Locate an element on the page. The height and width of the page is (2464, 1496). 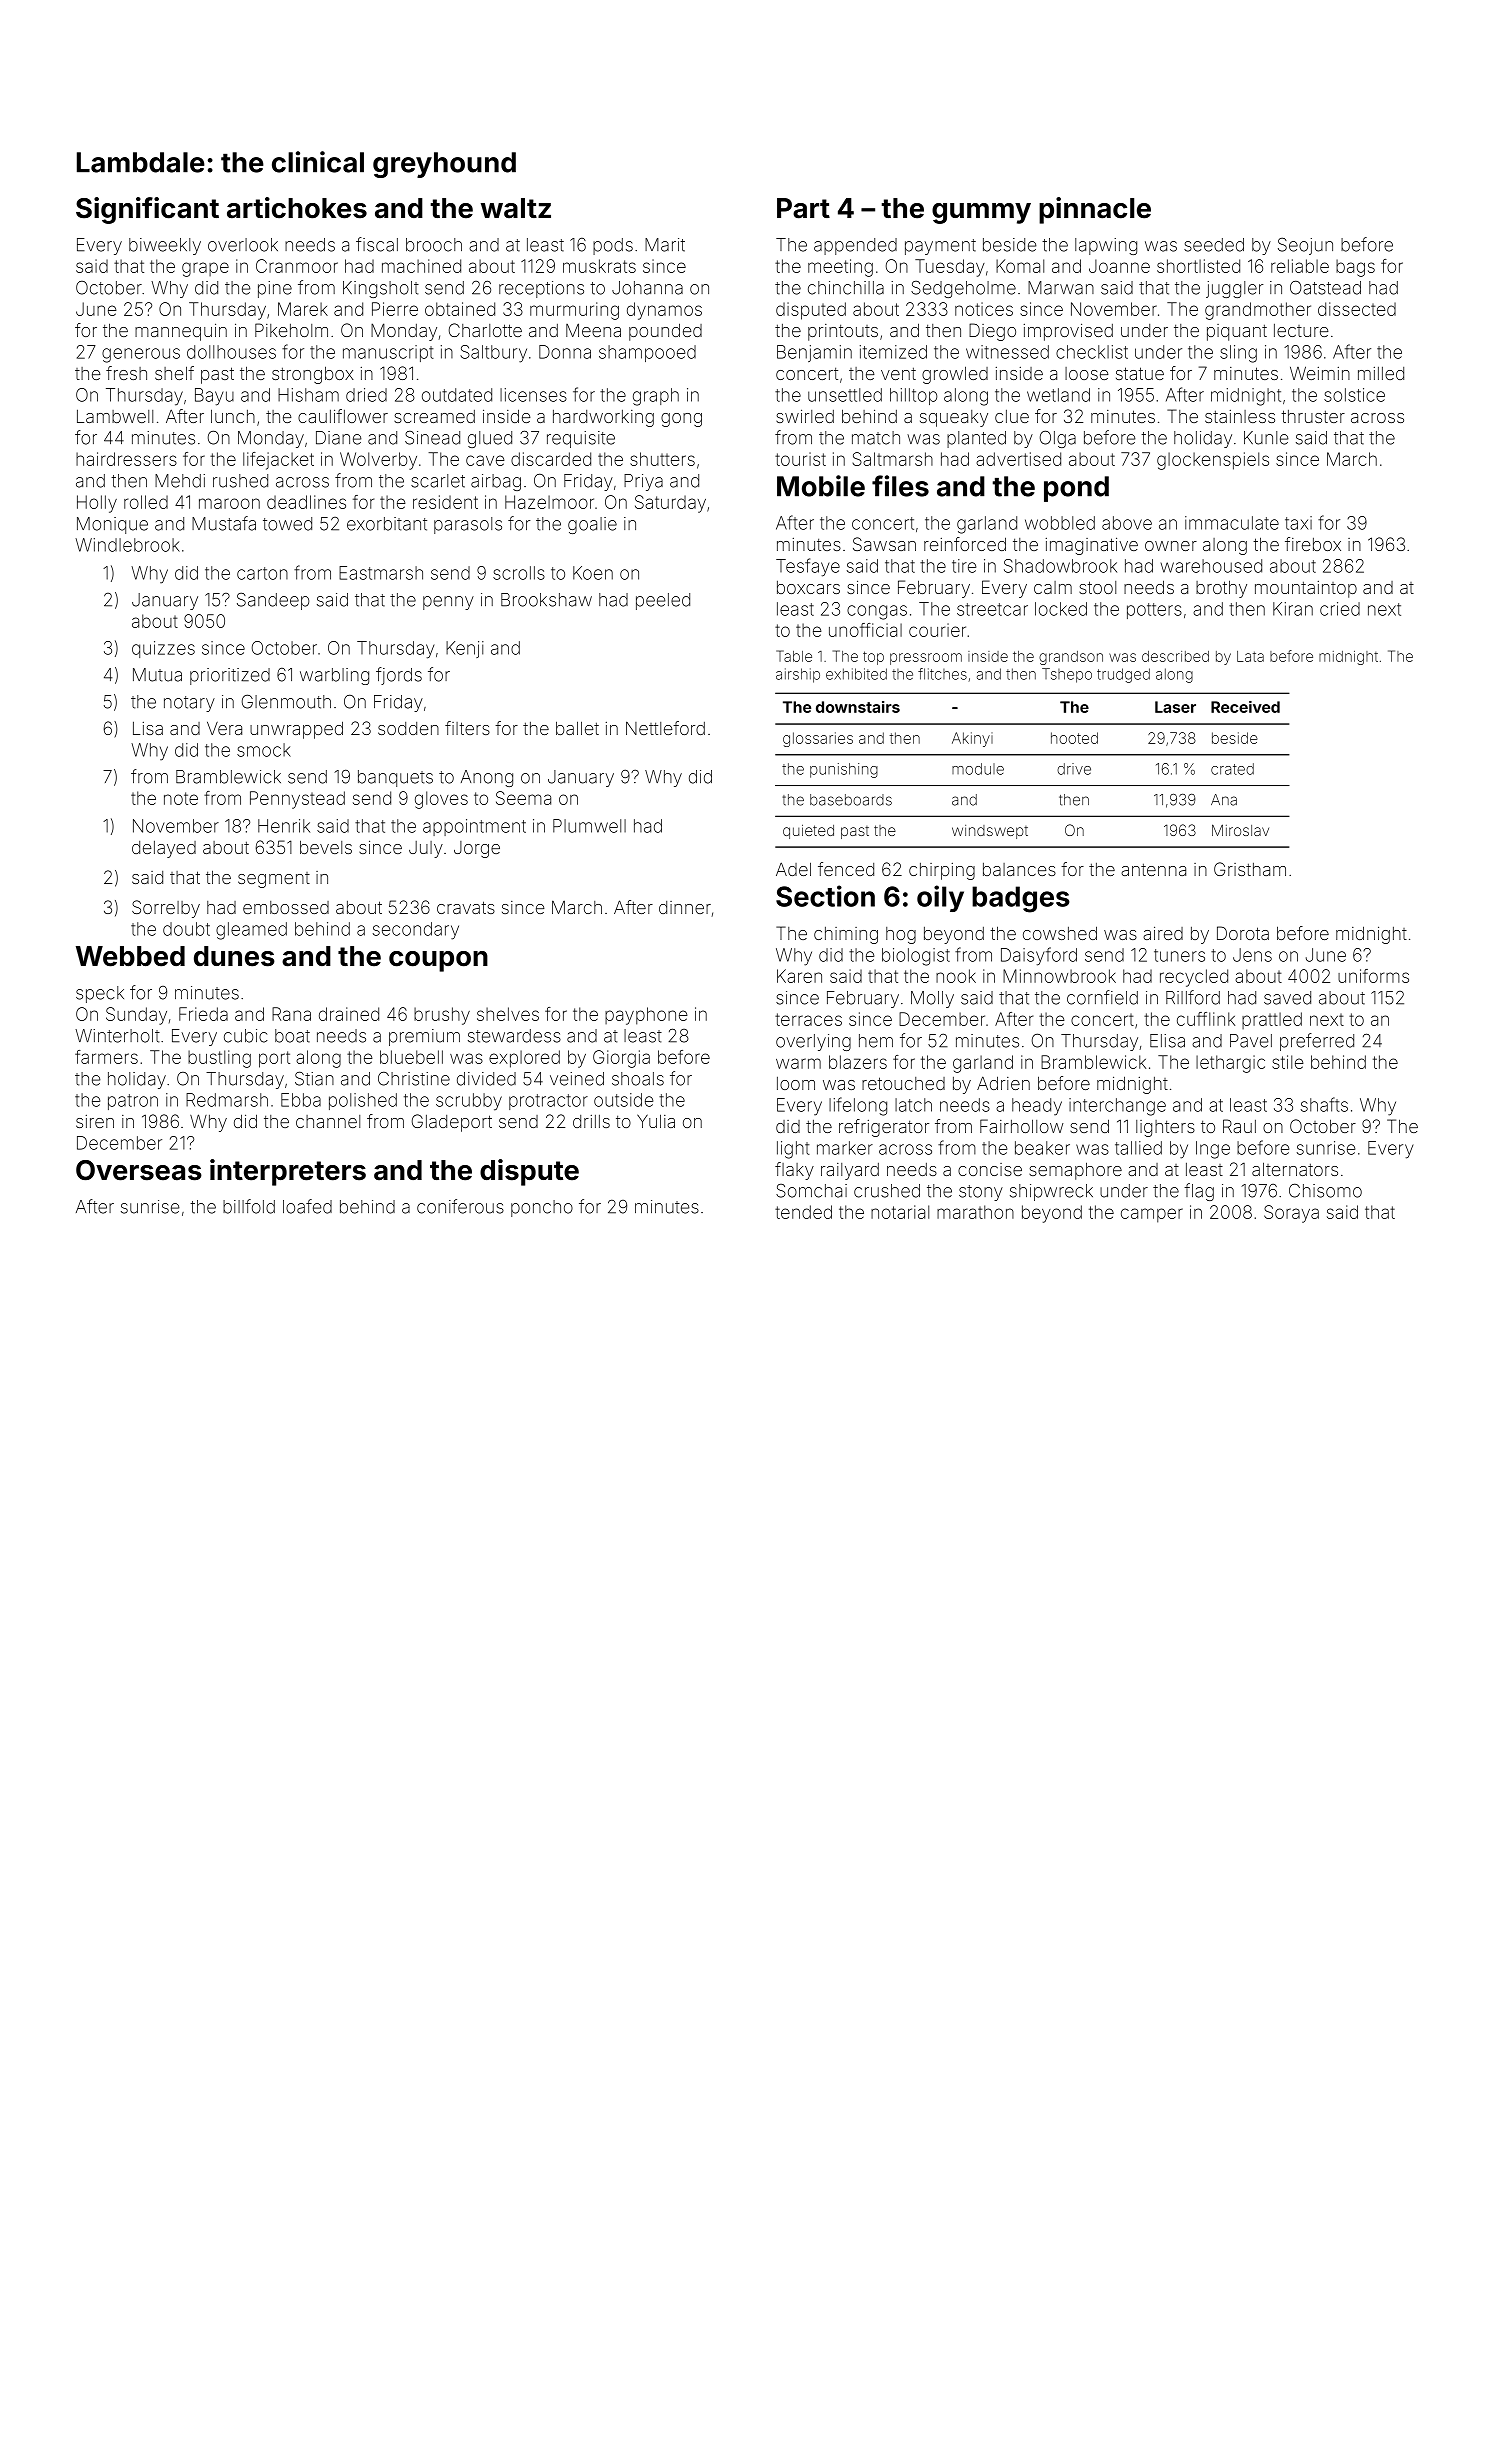
dinner is located at coordinates (685, 907).
